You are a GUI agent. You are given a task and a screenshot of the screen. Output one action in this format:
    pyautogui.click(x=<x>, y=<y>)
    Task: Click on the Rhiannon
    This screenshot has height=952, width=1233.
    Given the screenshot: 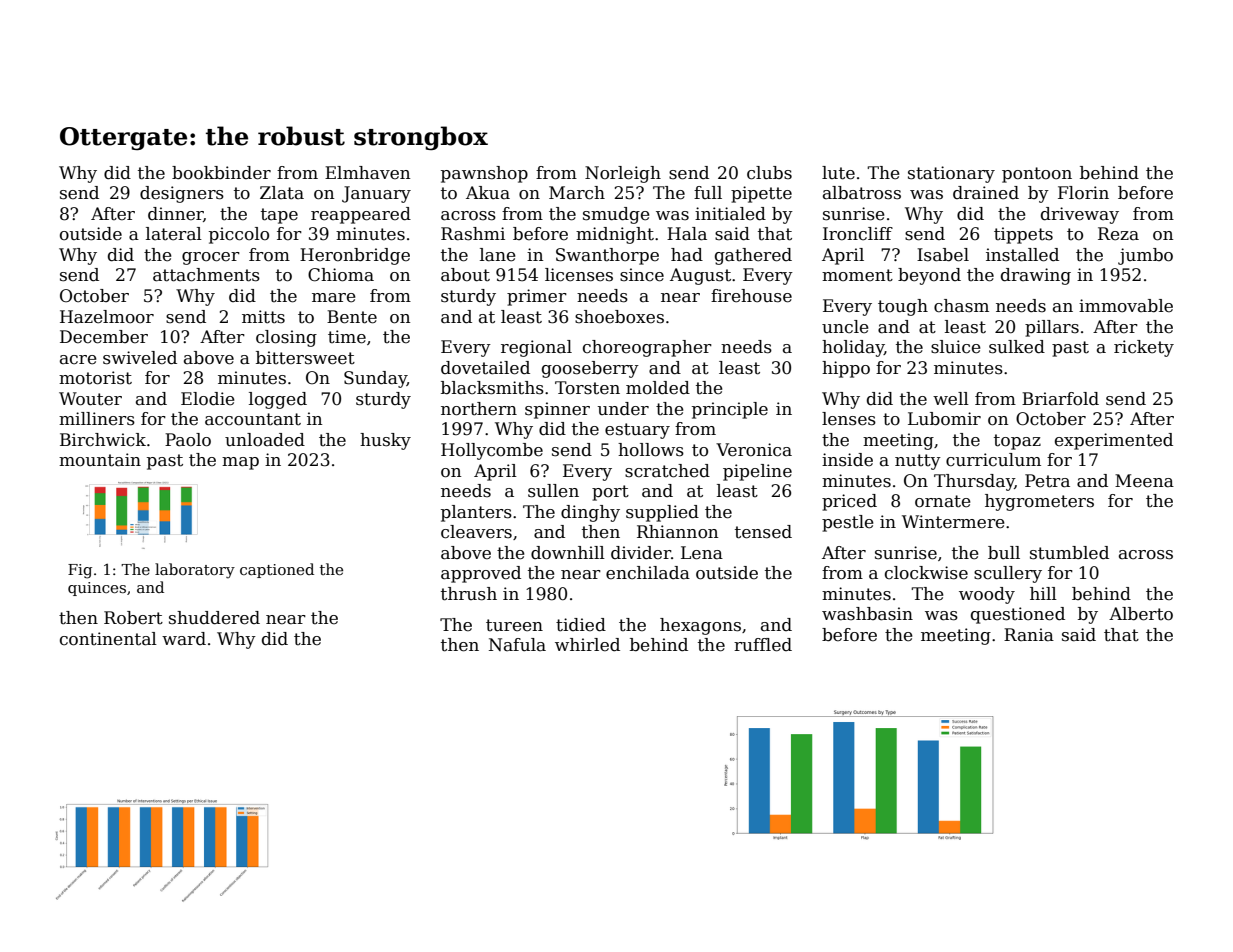 What is the action you would take?
    pyautogui.click(x=677, y=532)
